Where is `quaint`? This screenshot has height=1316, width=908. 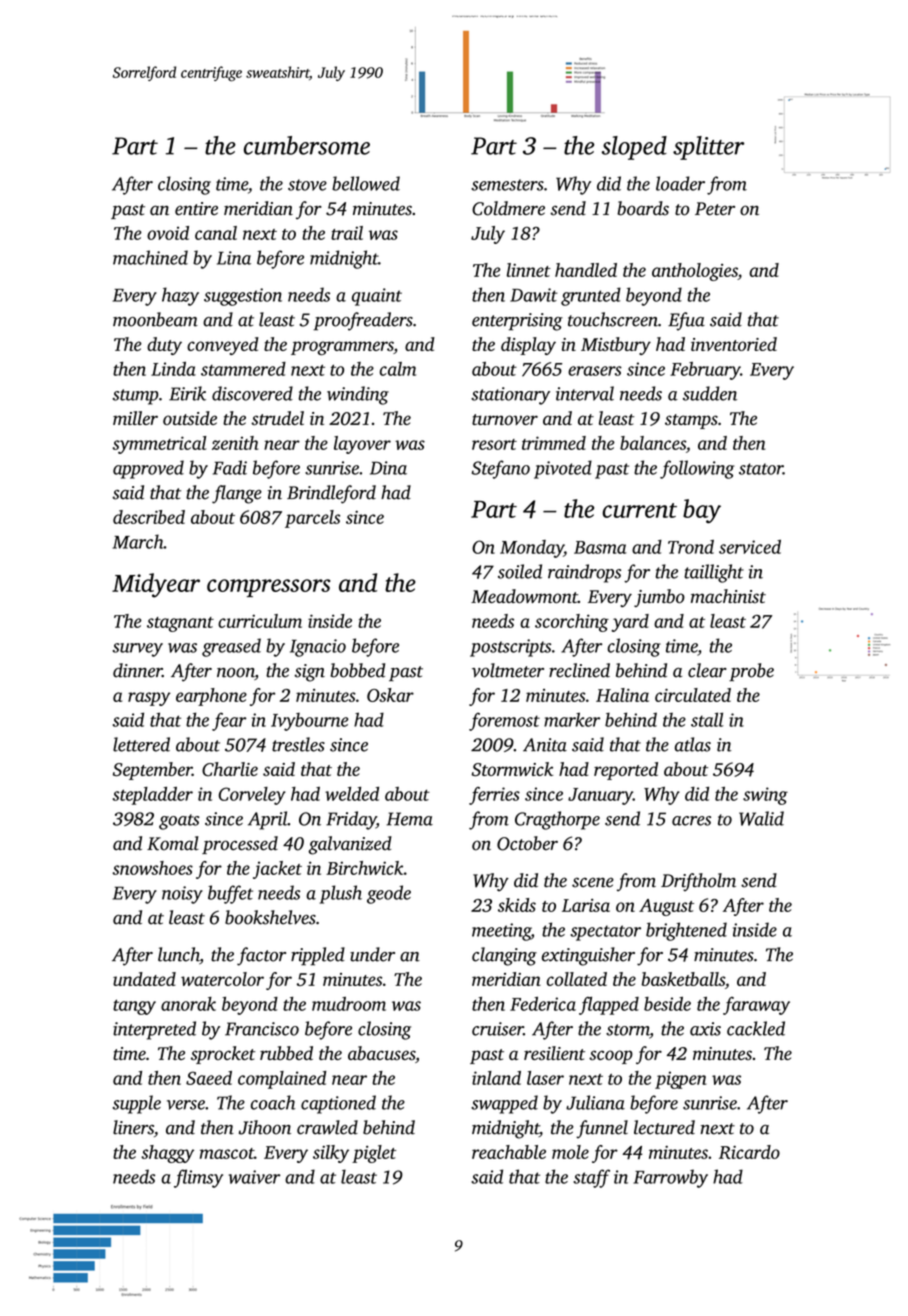
quaint is located at coordinates (377, 297).
